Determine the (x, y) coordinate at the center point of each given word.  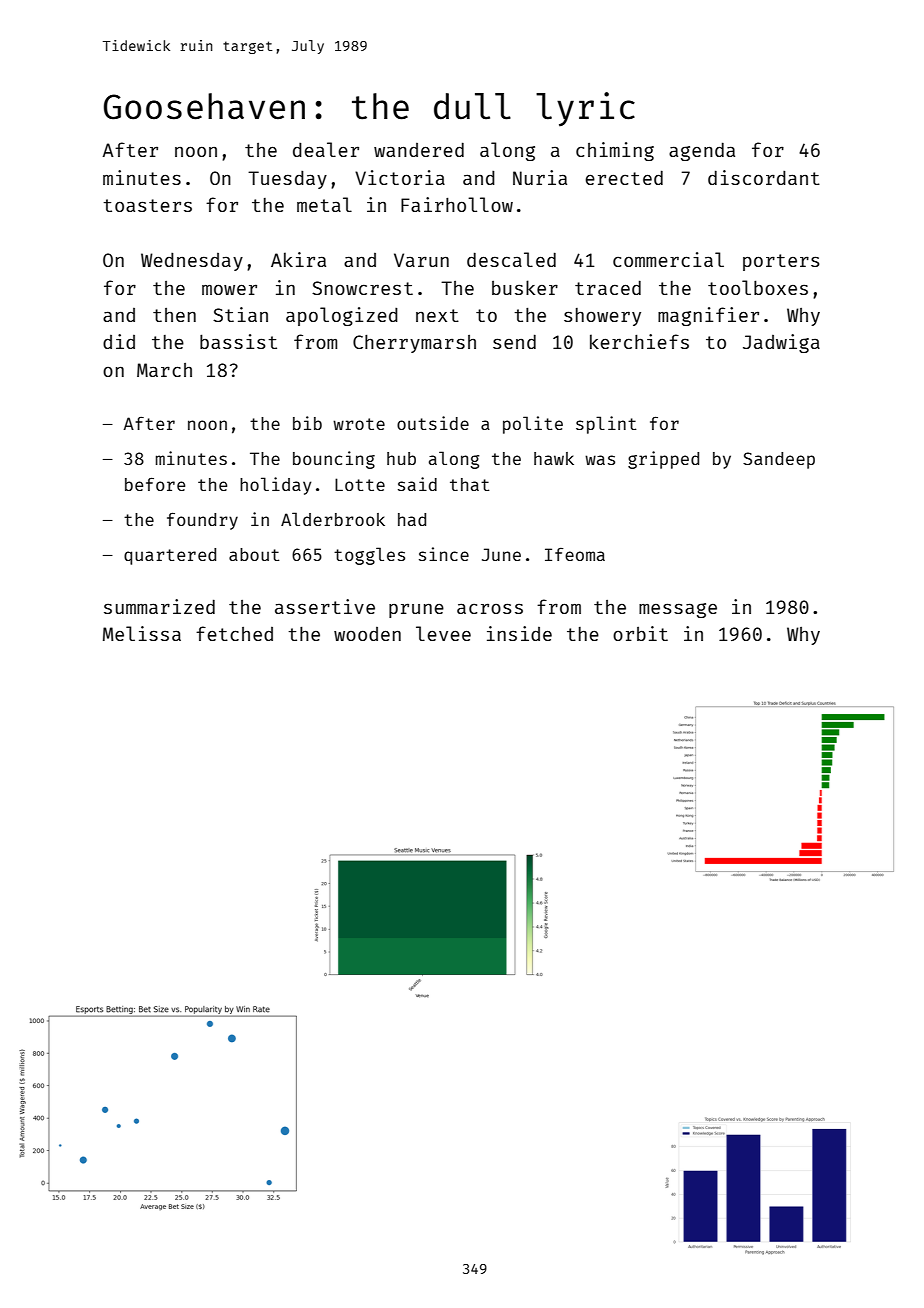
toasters (147, 205)
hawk (554, 458)
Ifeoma (575, 554)
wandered (419, 149)
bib (307, 423)
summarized (159, 606)
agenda (702, 151)
